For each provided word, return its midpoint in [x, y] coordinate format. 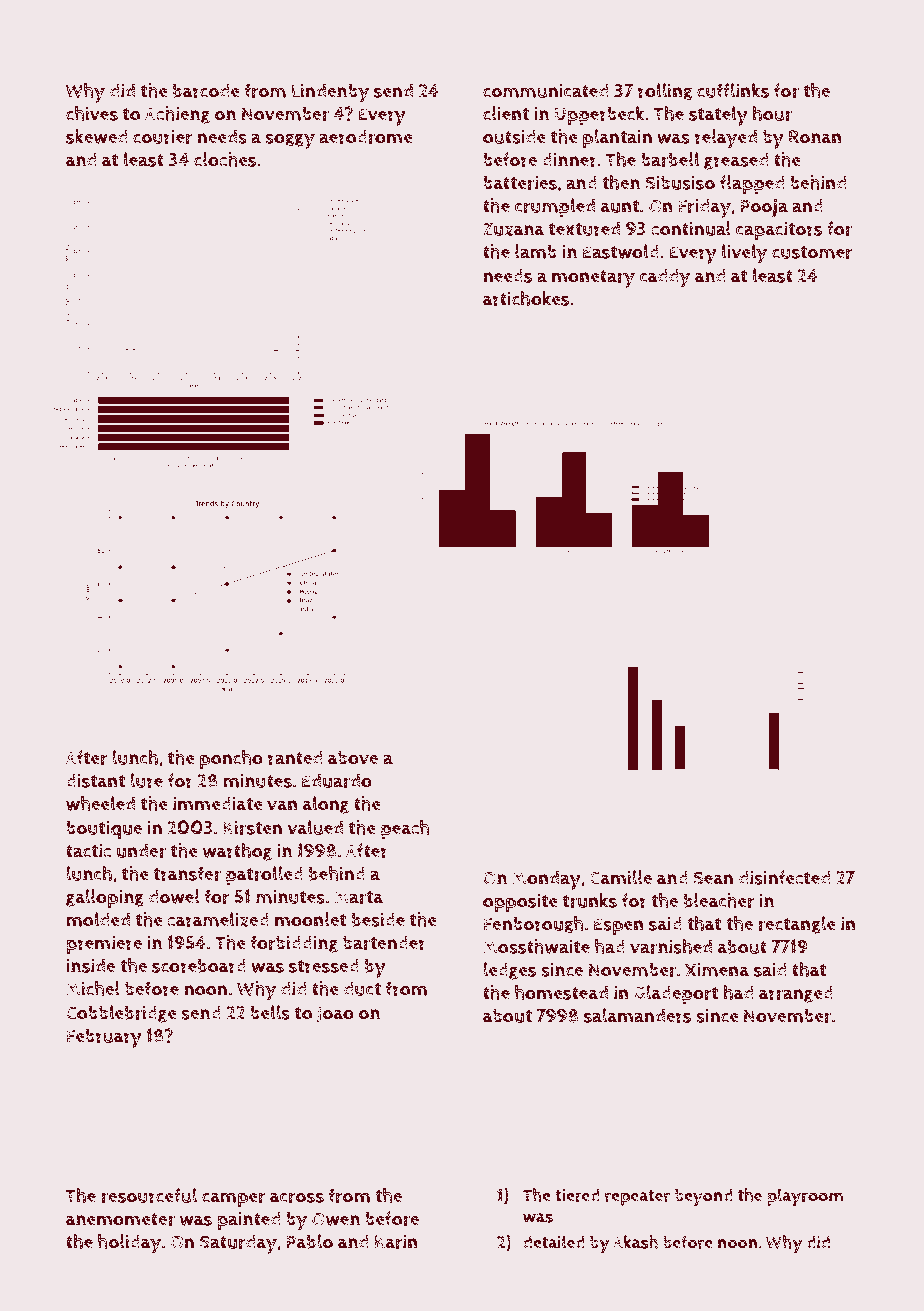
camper [234, 1199]
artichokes [526, 298]
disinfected [785, 877]
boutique [104, 830]
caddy [665, 278]
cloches [225, 159]
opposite [520, 903]
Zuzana [514, 229]
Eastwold [621, 251]
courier [163, 137]
